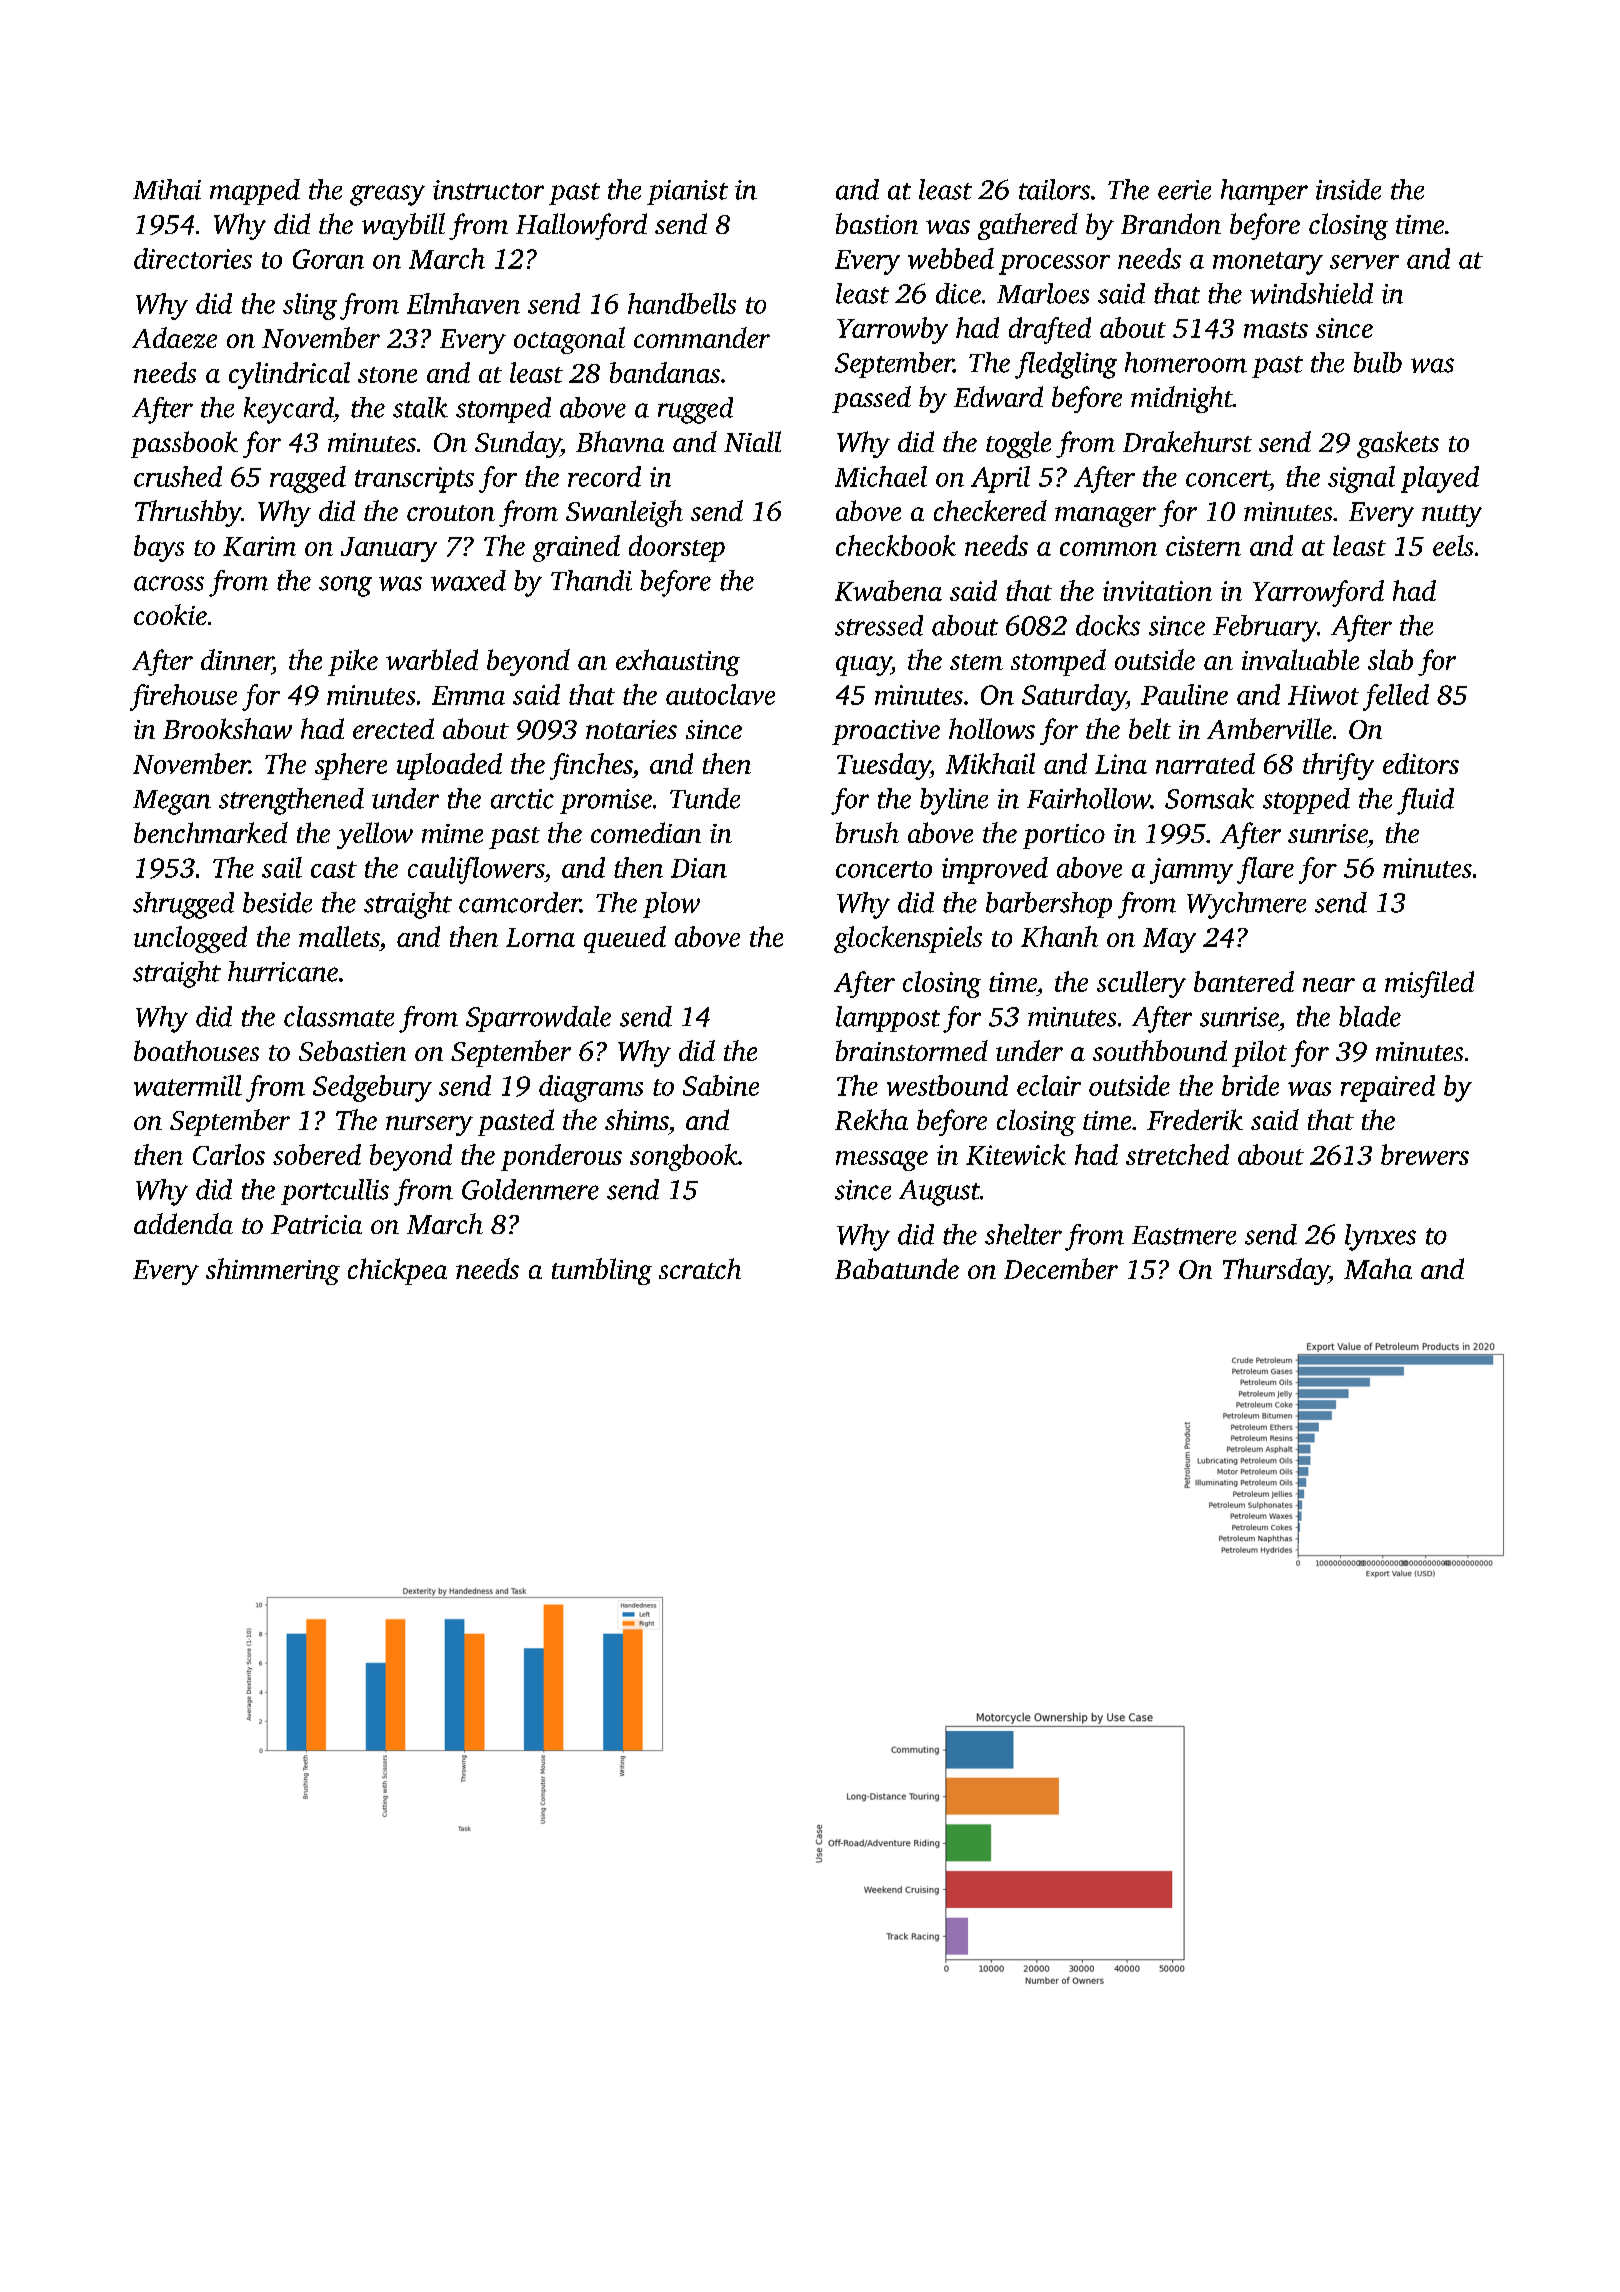  Describe the element at coordinates (1043, 293) in the image. I see `Marloes` at that location.
